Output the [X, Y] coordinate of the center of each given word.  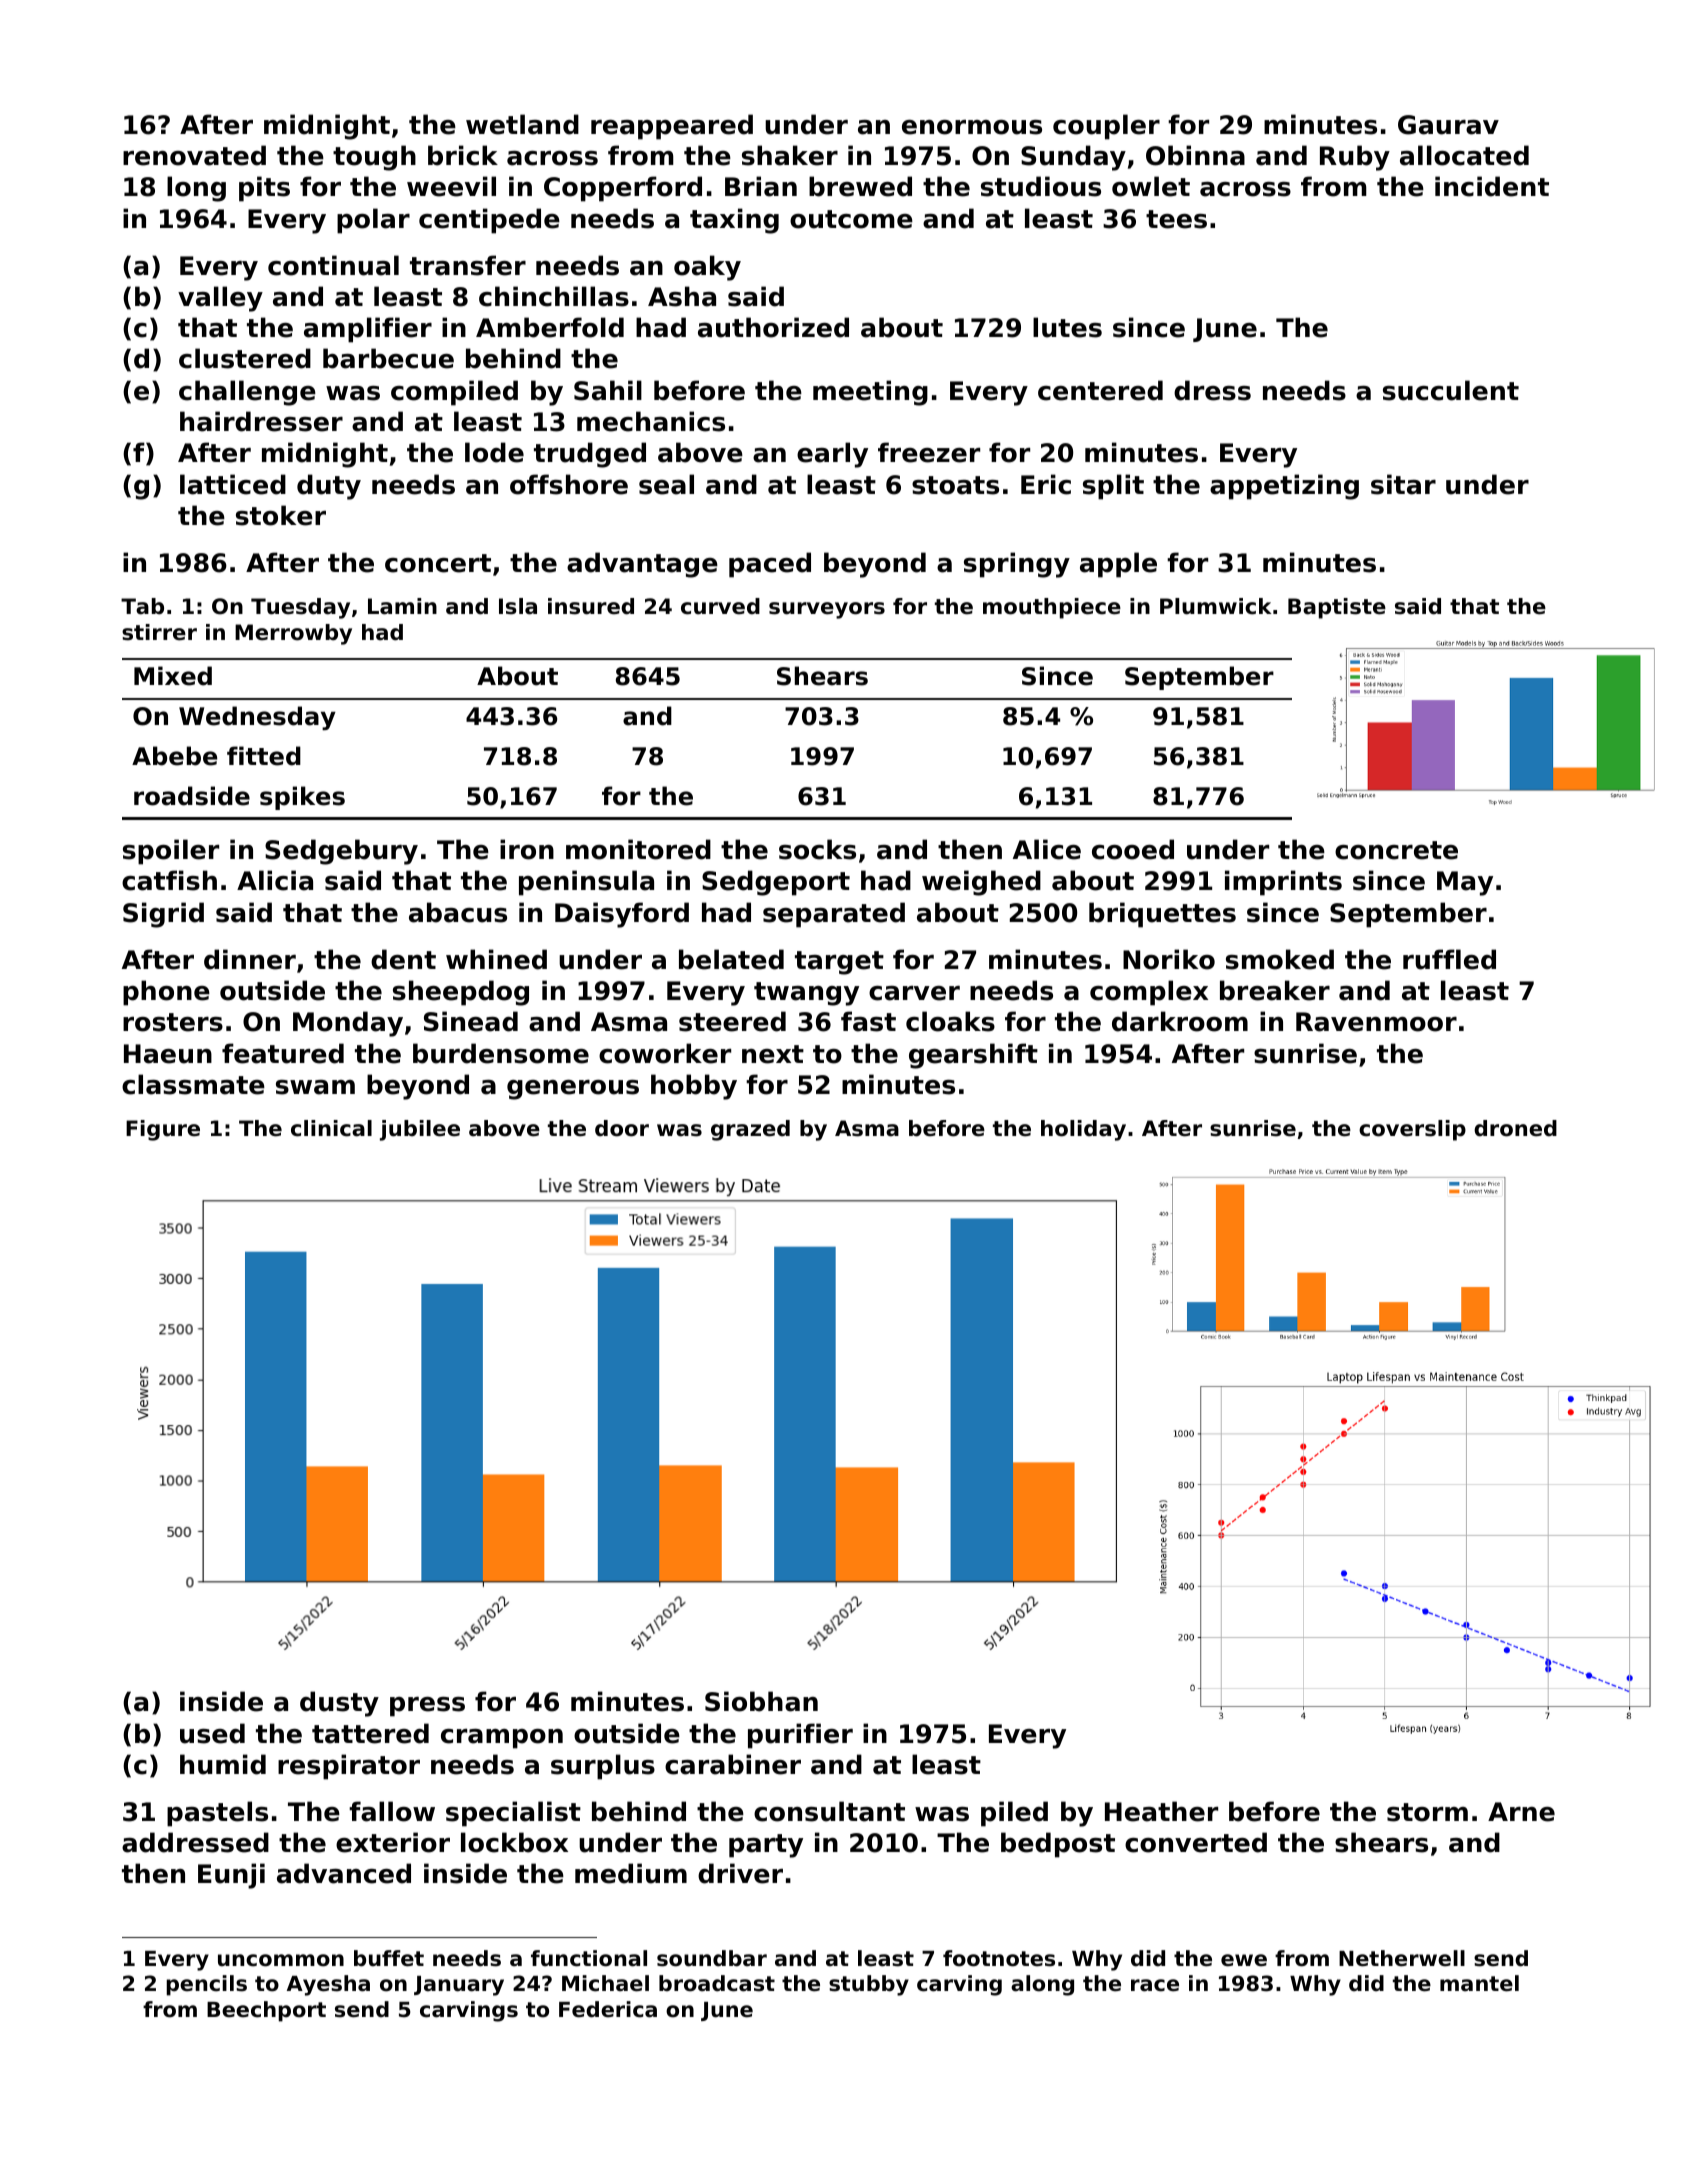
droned [1515, 1128]
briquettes [1162, 915]
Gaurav [1448, 125]
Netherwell [1402, 1958]
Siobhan [761, 1701]
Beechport [266, 2011]
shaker [790, 155]
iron [527, 849]
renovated [194, 155]
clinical [331, 1128]
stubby [869, 1985]
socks [817, 849]
